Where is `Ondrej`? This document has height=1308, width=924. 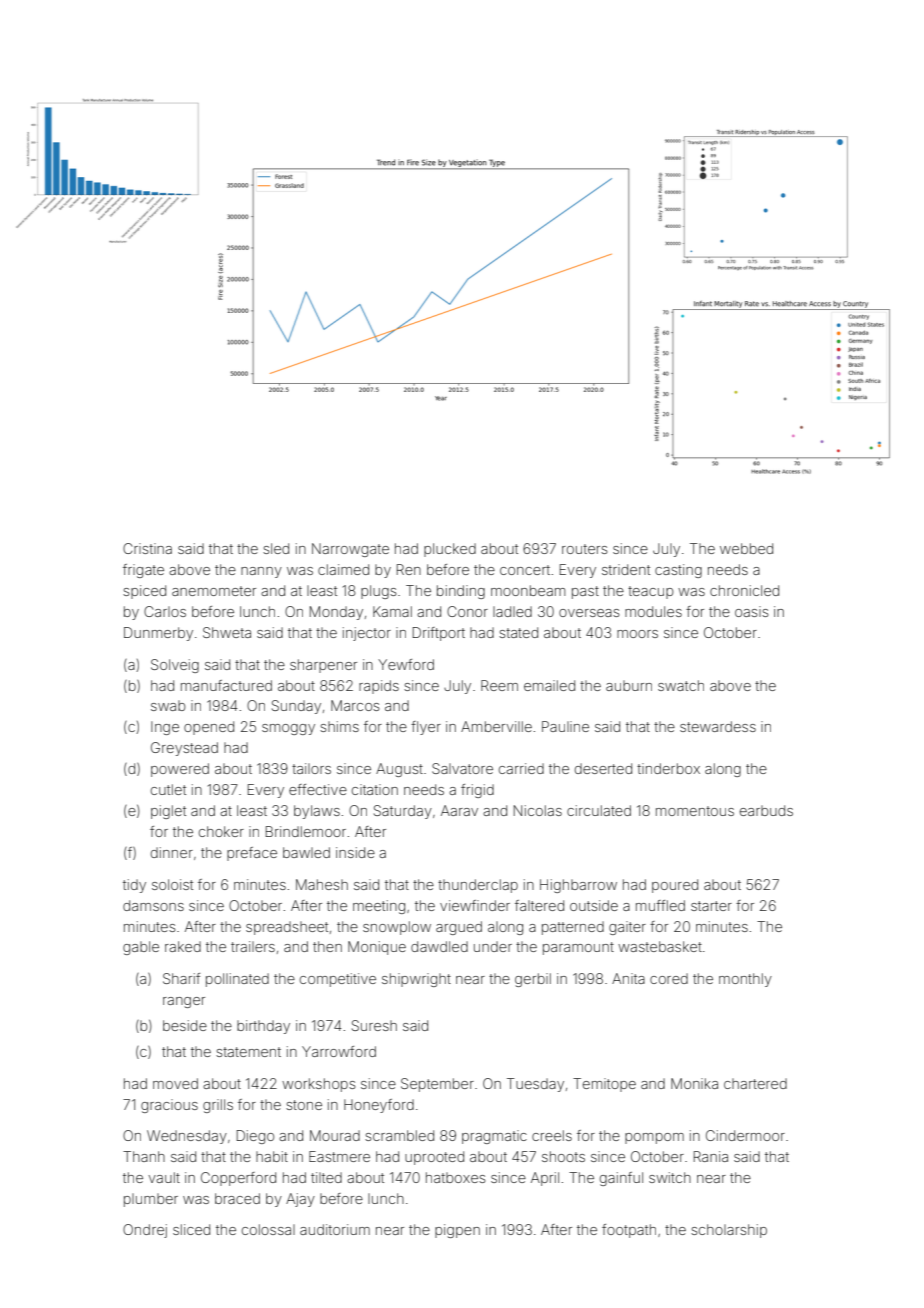 Ondrej is located at coordinates (145, 1231).
